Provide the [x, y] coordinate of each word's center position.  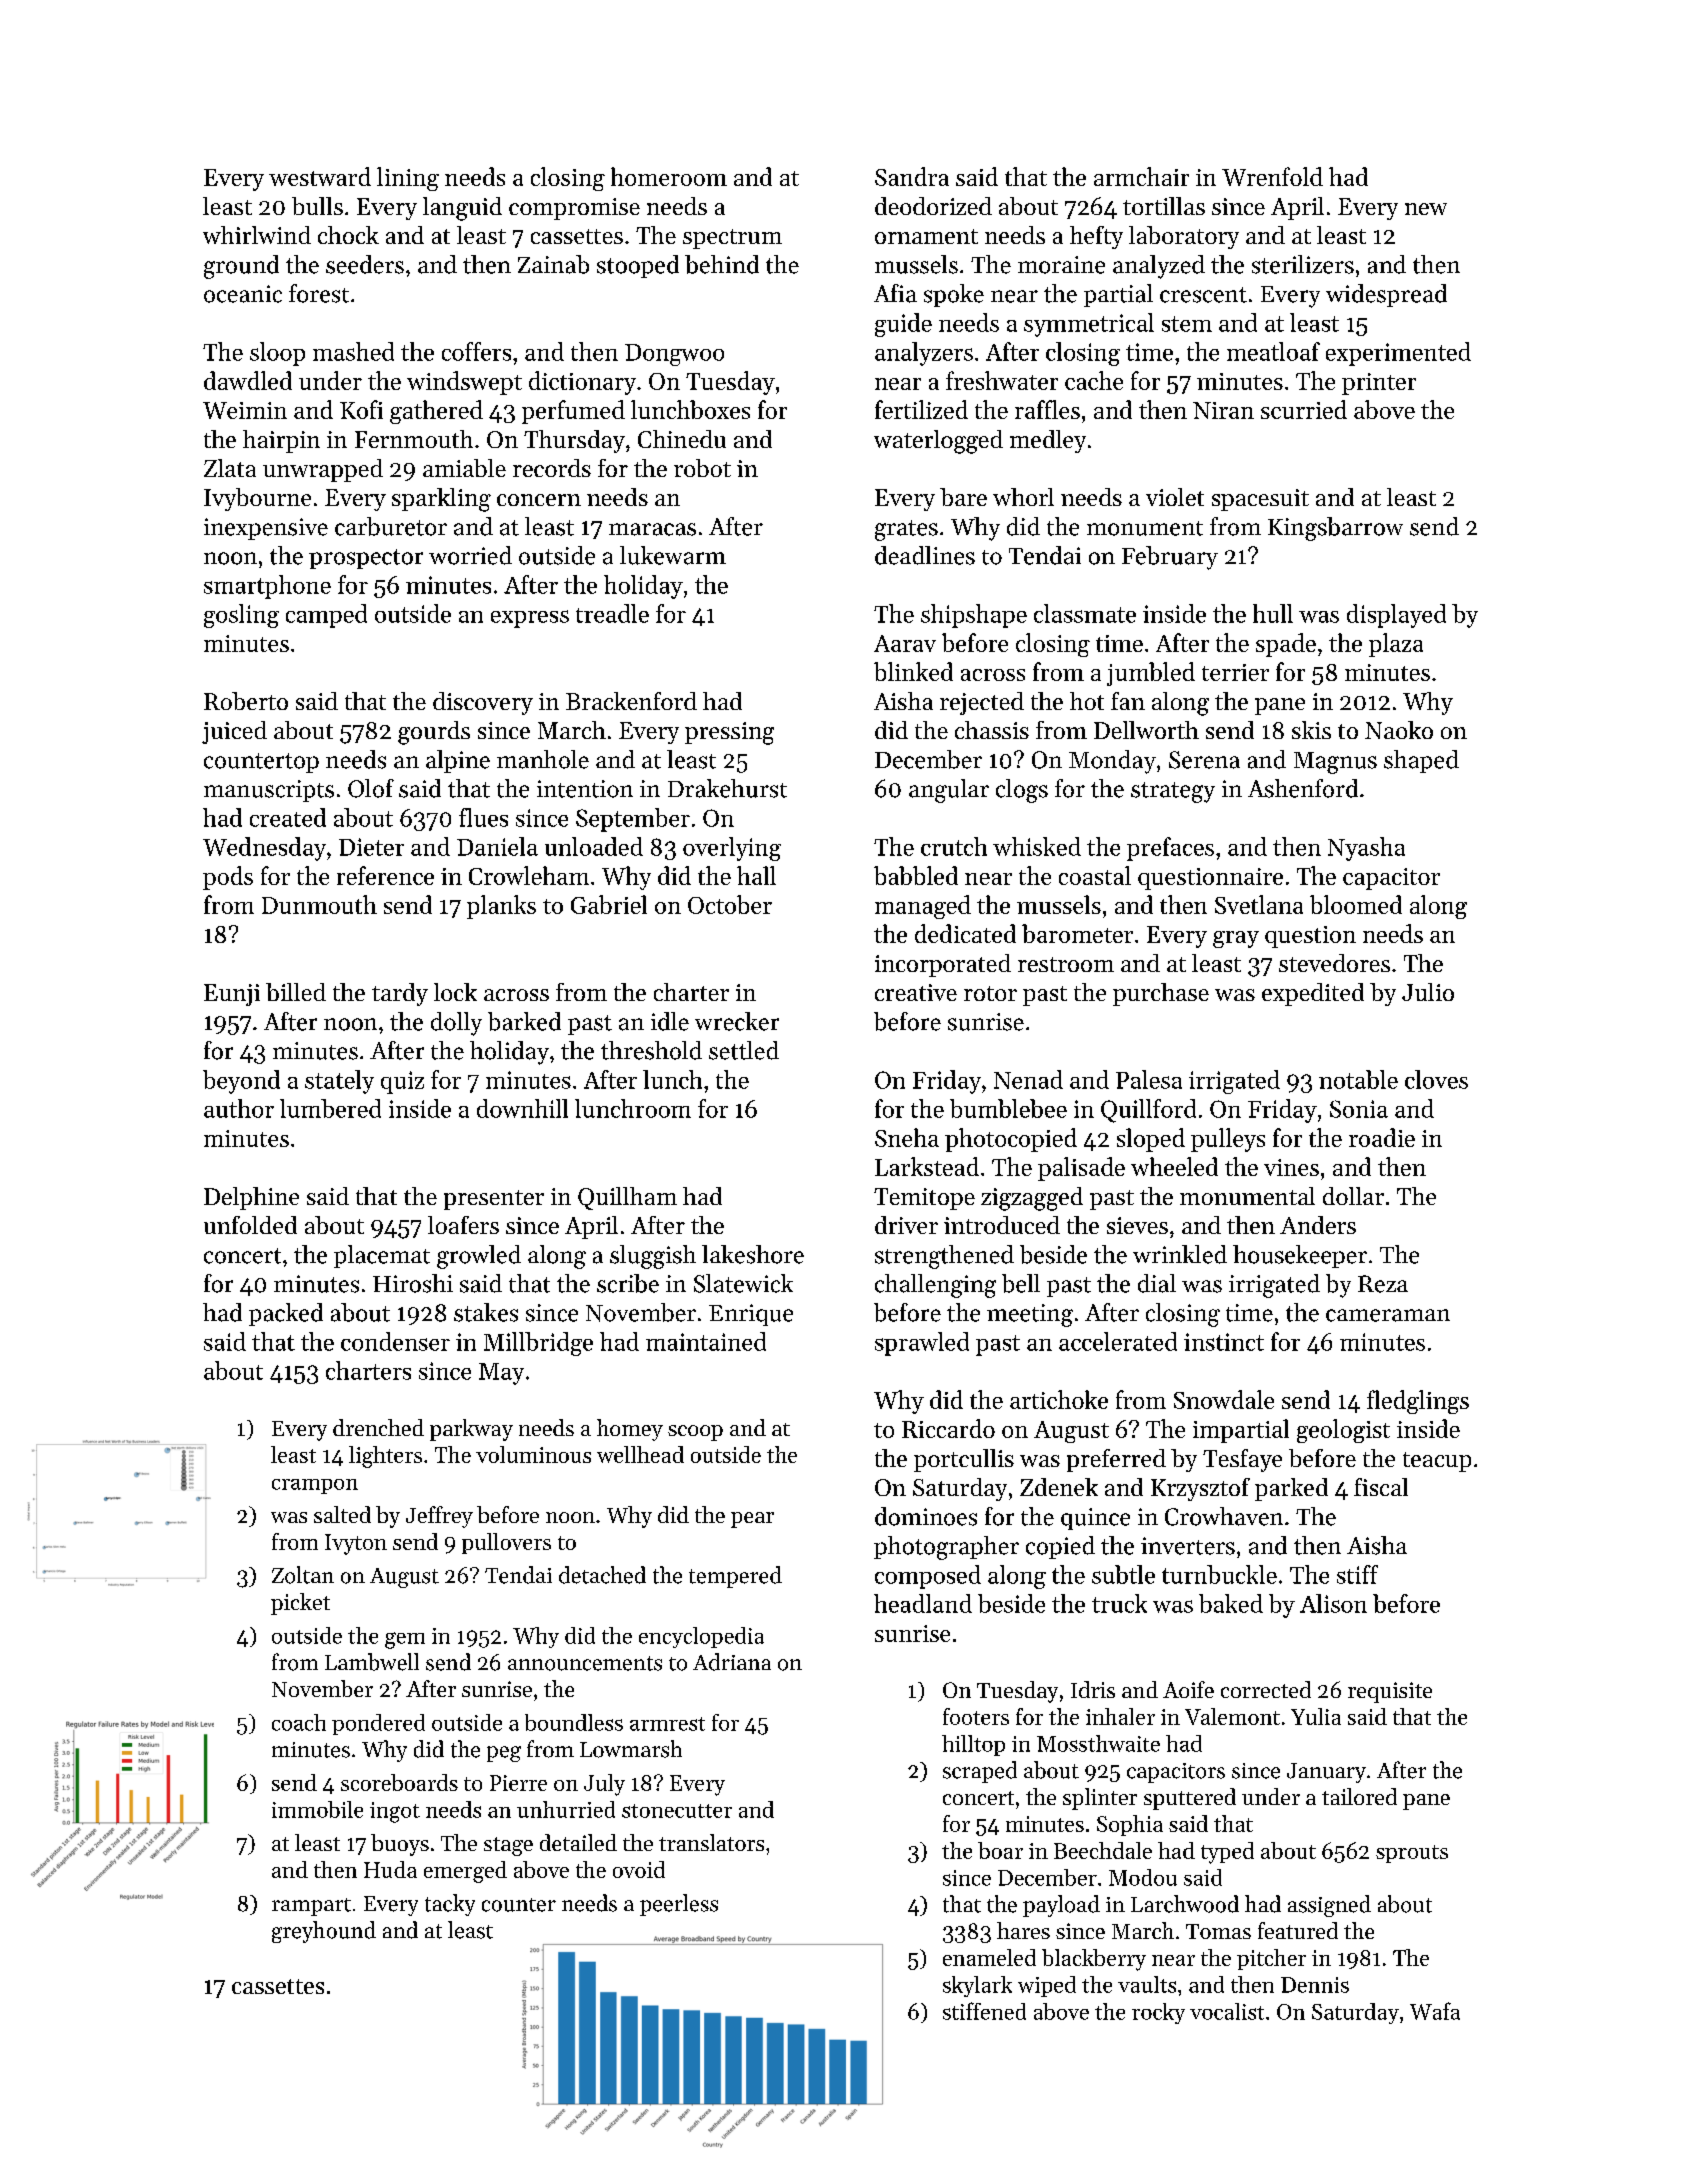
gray [1236, 939]
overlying [732, 849]
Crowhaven [1224, 1516]
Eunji [232, 995]
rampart [311, 1907]
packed [286, 1314]
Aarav [905, 643]
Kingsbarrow [1335, 529]
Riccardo [948, 1428]
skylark [977, 1986]
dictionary [582, 383]
